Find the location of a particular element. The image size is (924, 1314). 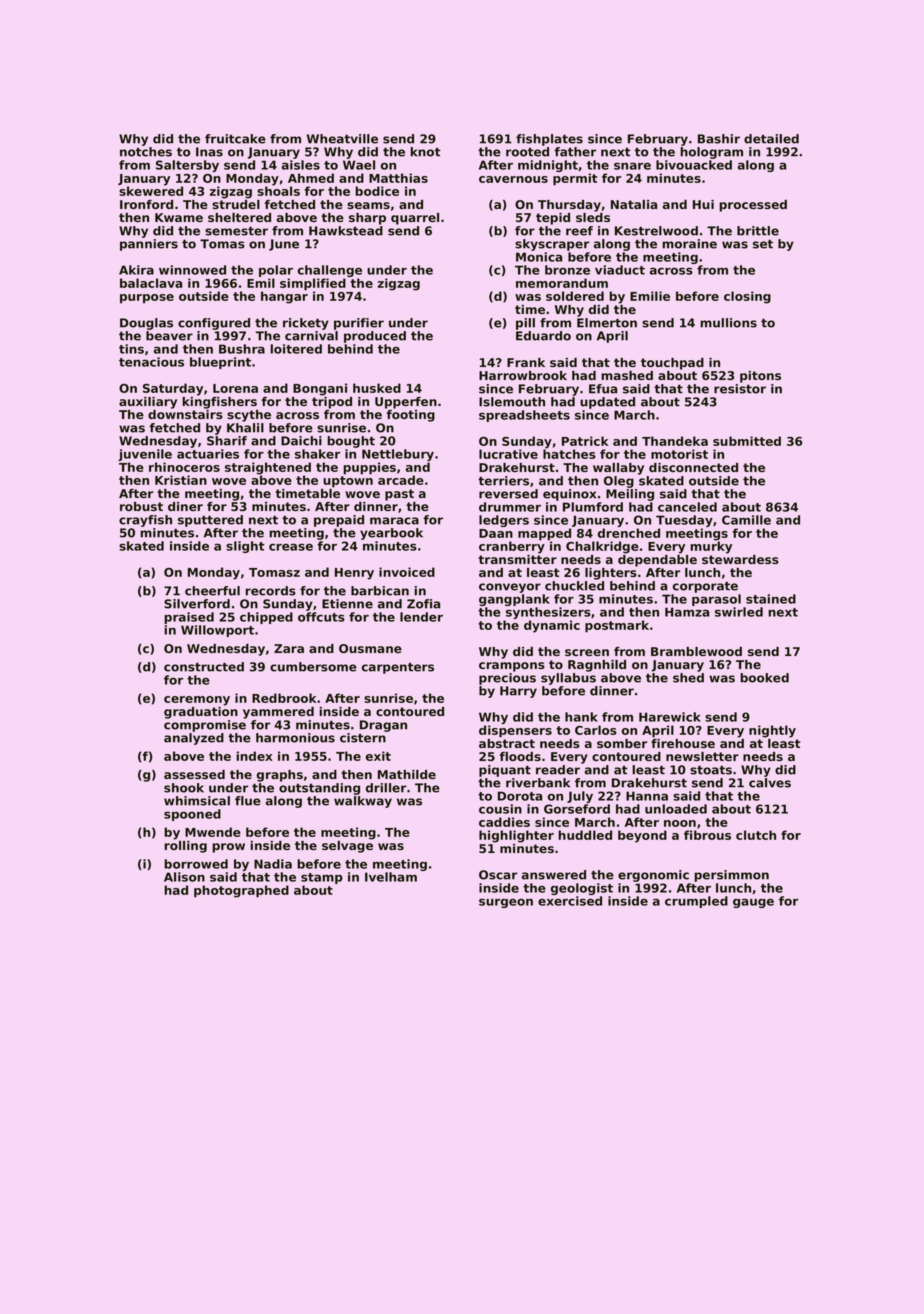

crumpled is located at coordinates (696, 902).
